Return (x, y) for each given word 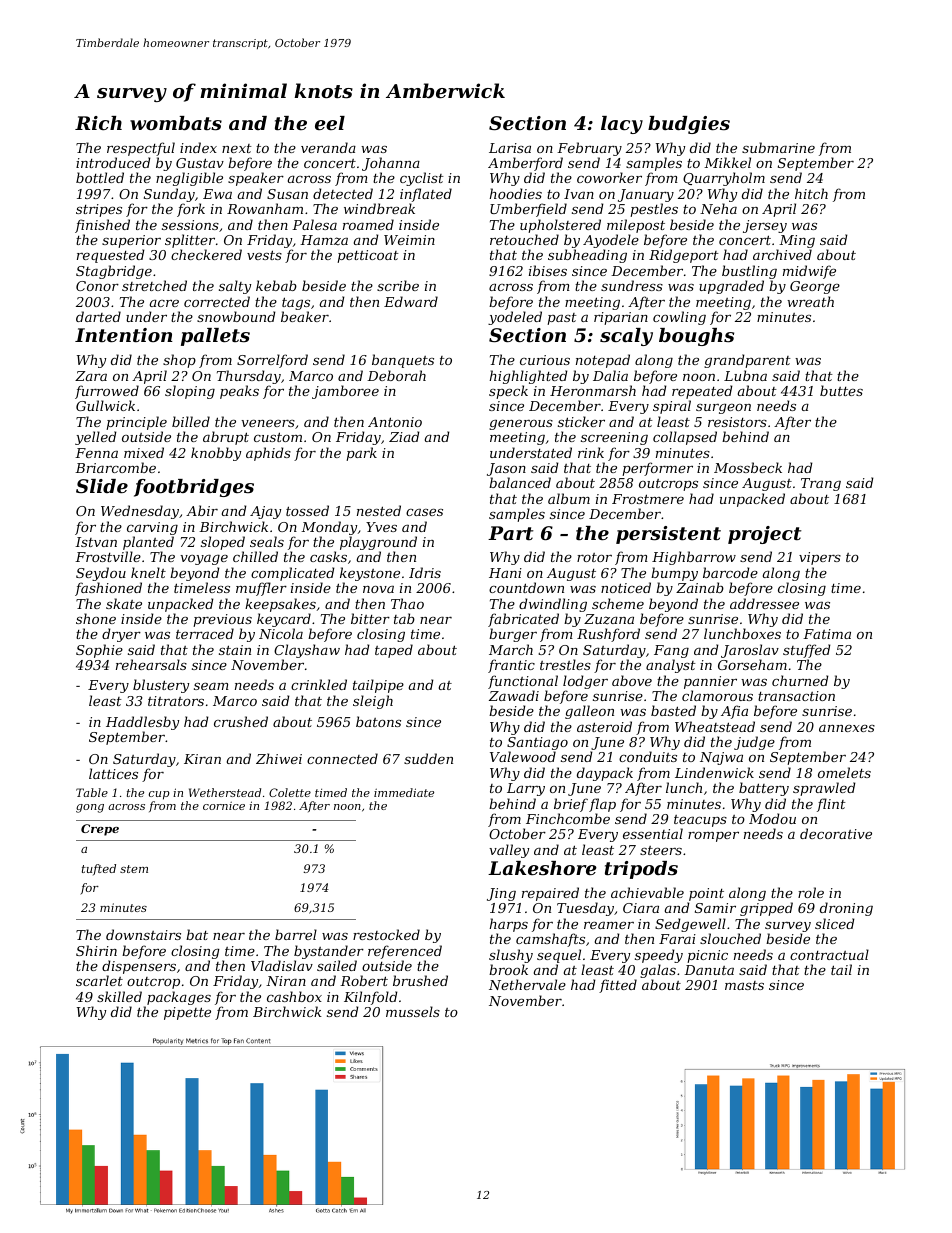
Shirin (96, 950)
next (237, 148)
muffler (261, 589)
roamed (368, 224)
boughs (696, 337)
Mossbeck (748, 467)
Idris (425, 572)
